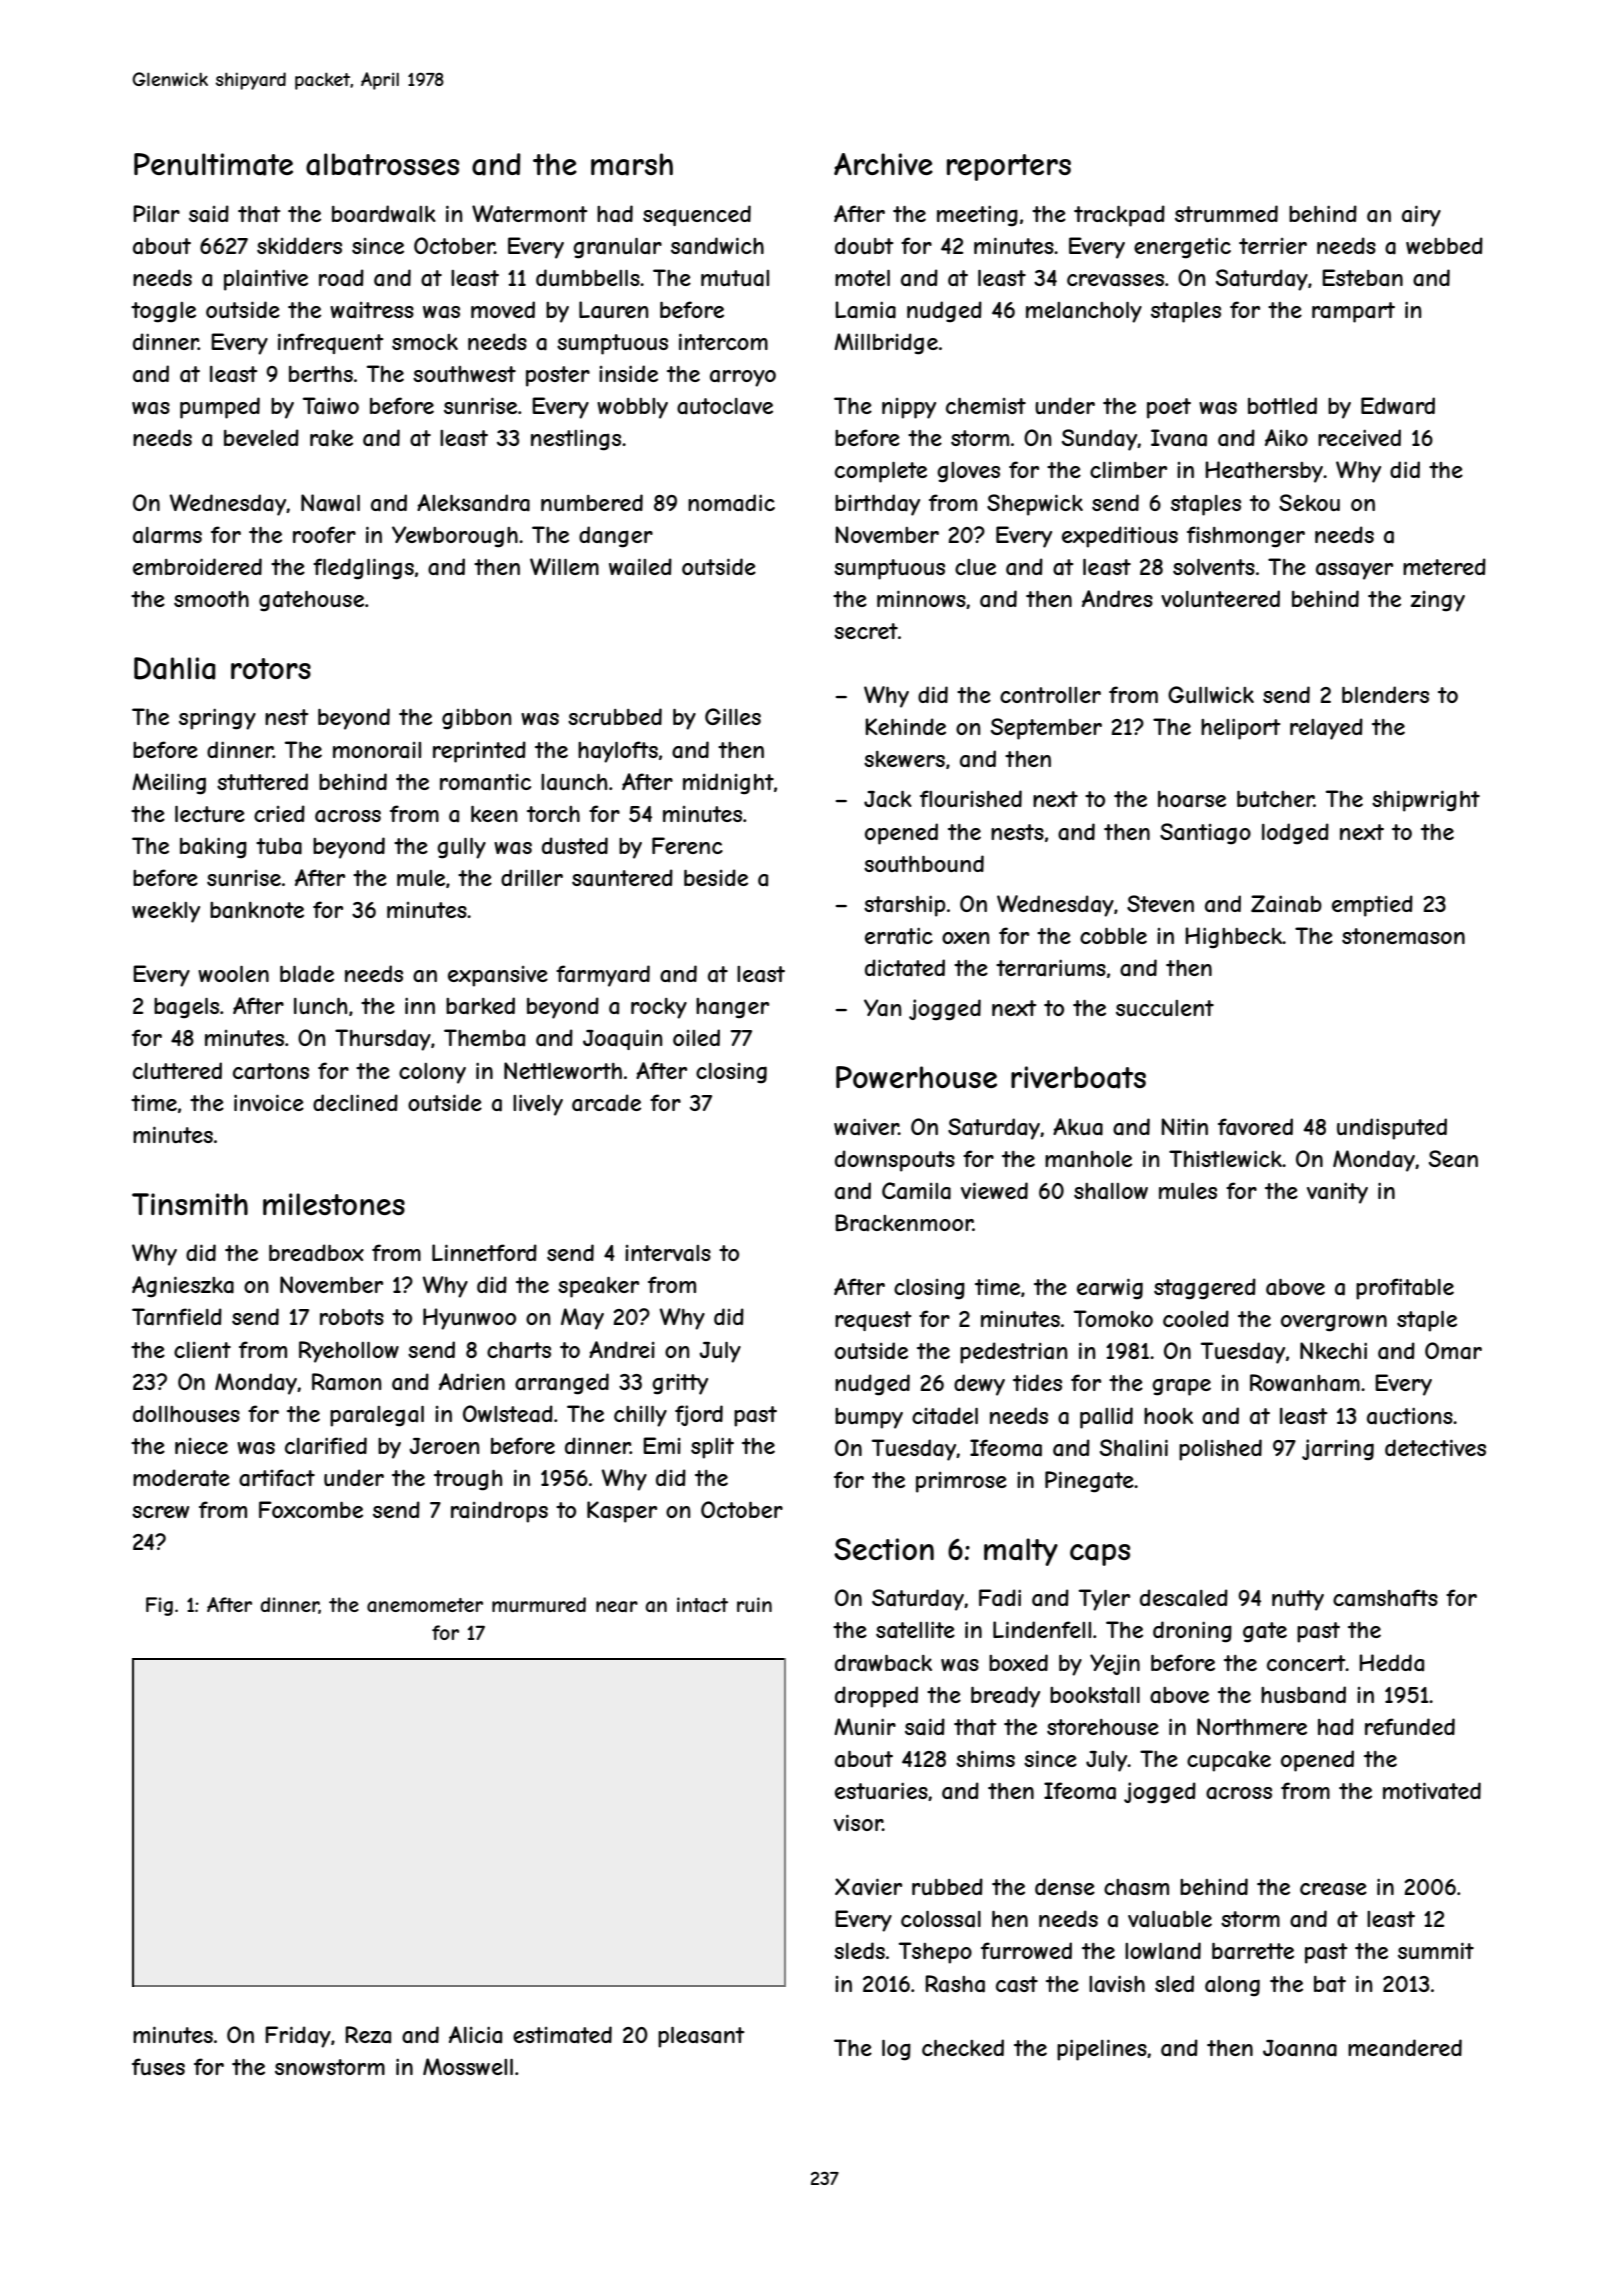  Describe the element at coordinates (1338, 1450) in the image. I see `jarring` at that location.
